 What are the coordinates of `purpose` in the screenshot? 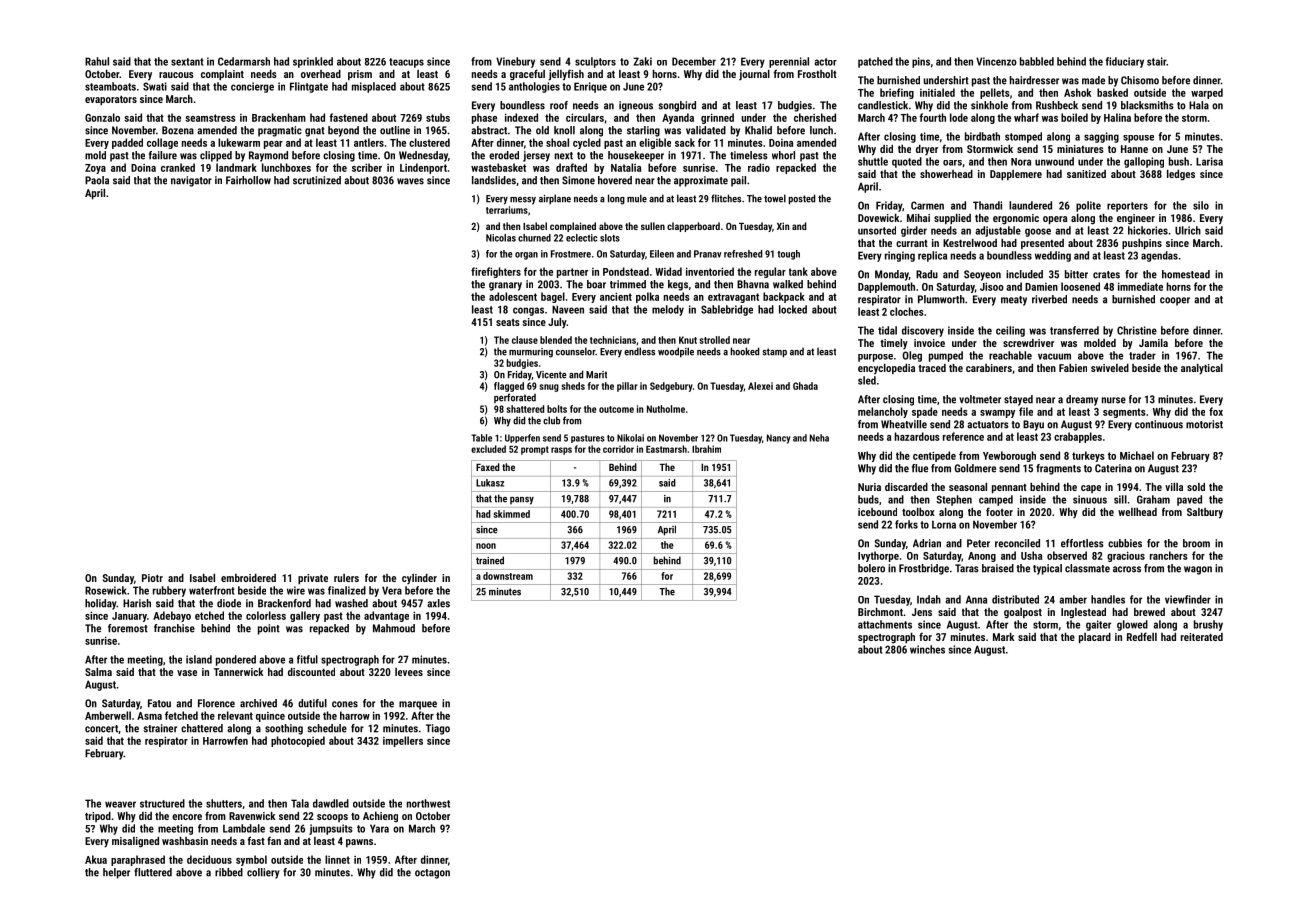 It's located at (875, 358).
